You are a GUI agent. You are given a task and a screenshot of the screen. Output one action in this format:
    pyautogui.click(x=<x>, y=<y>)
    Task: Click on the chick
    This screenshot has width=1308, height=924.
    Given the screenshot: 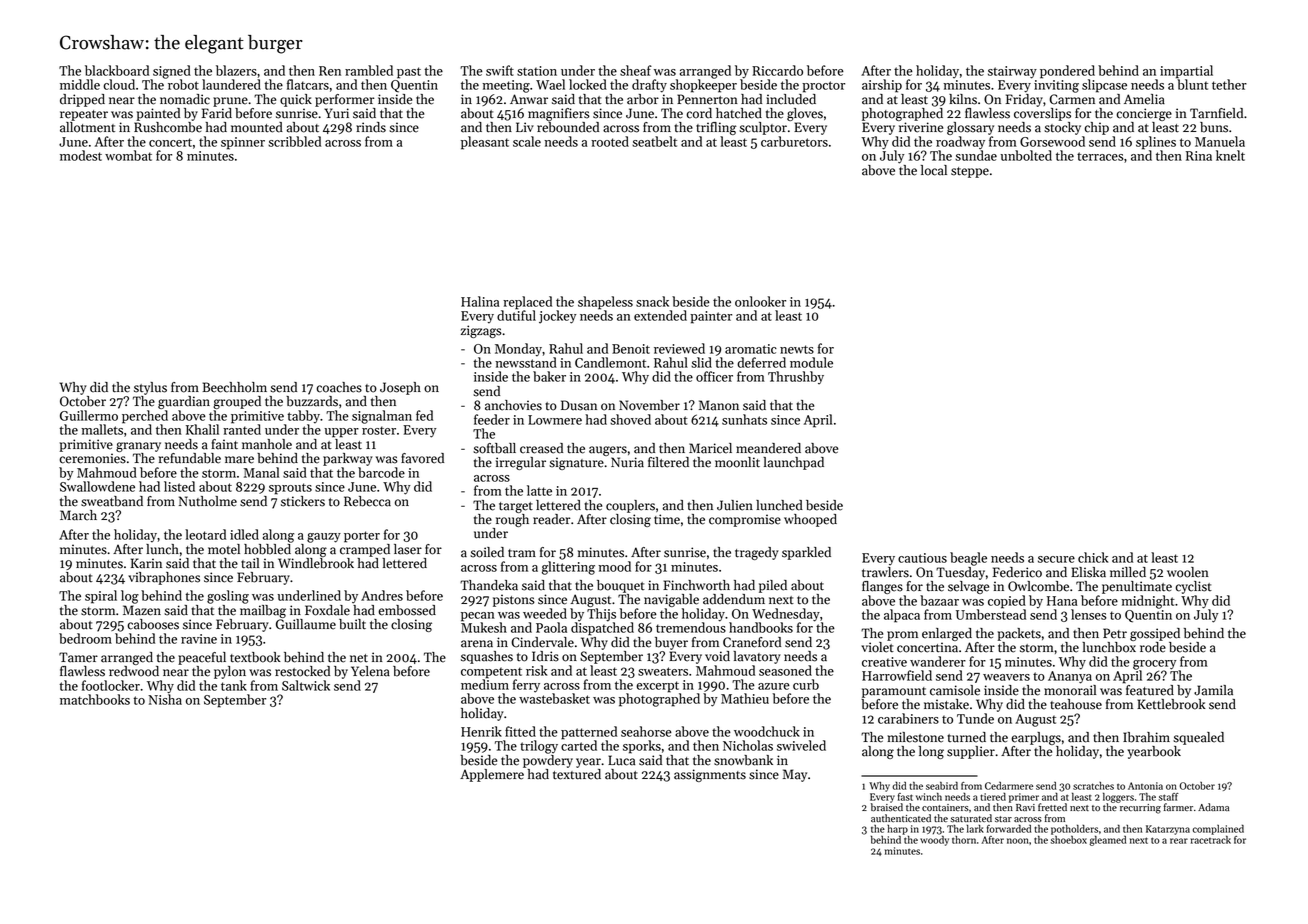 What is the action you would take?
    pyautogui.click(x=1093, y=557)
